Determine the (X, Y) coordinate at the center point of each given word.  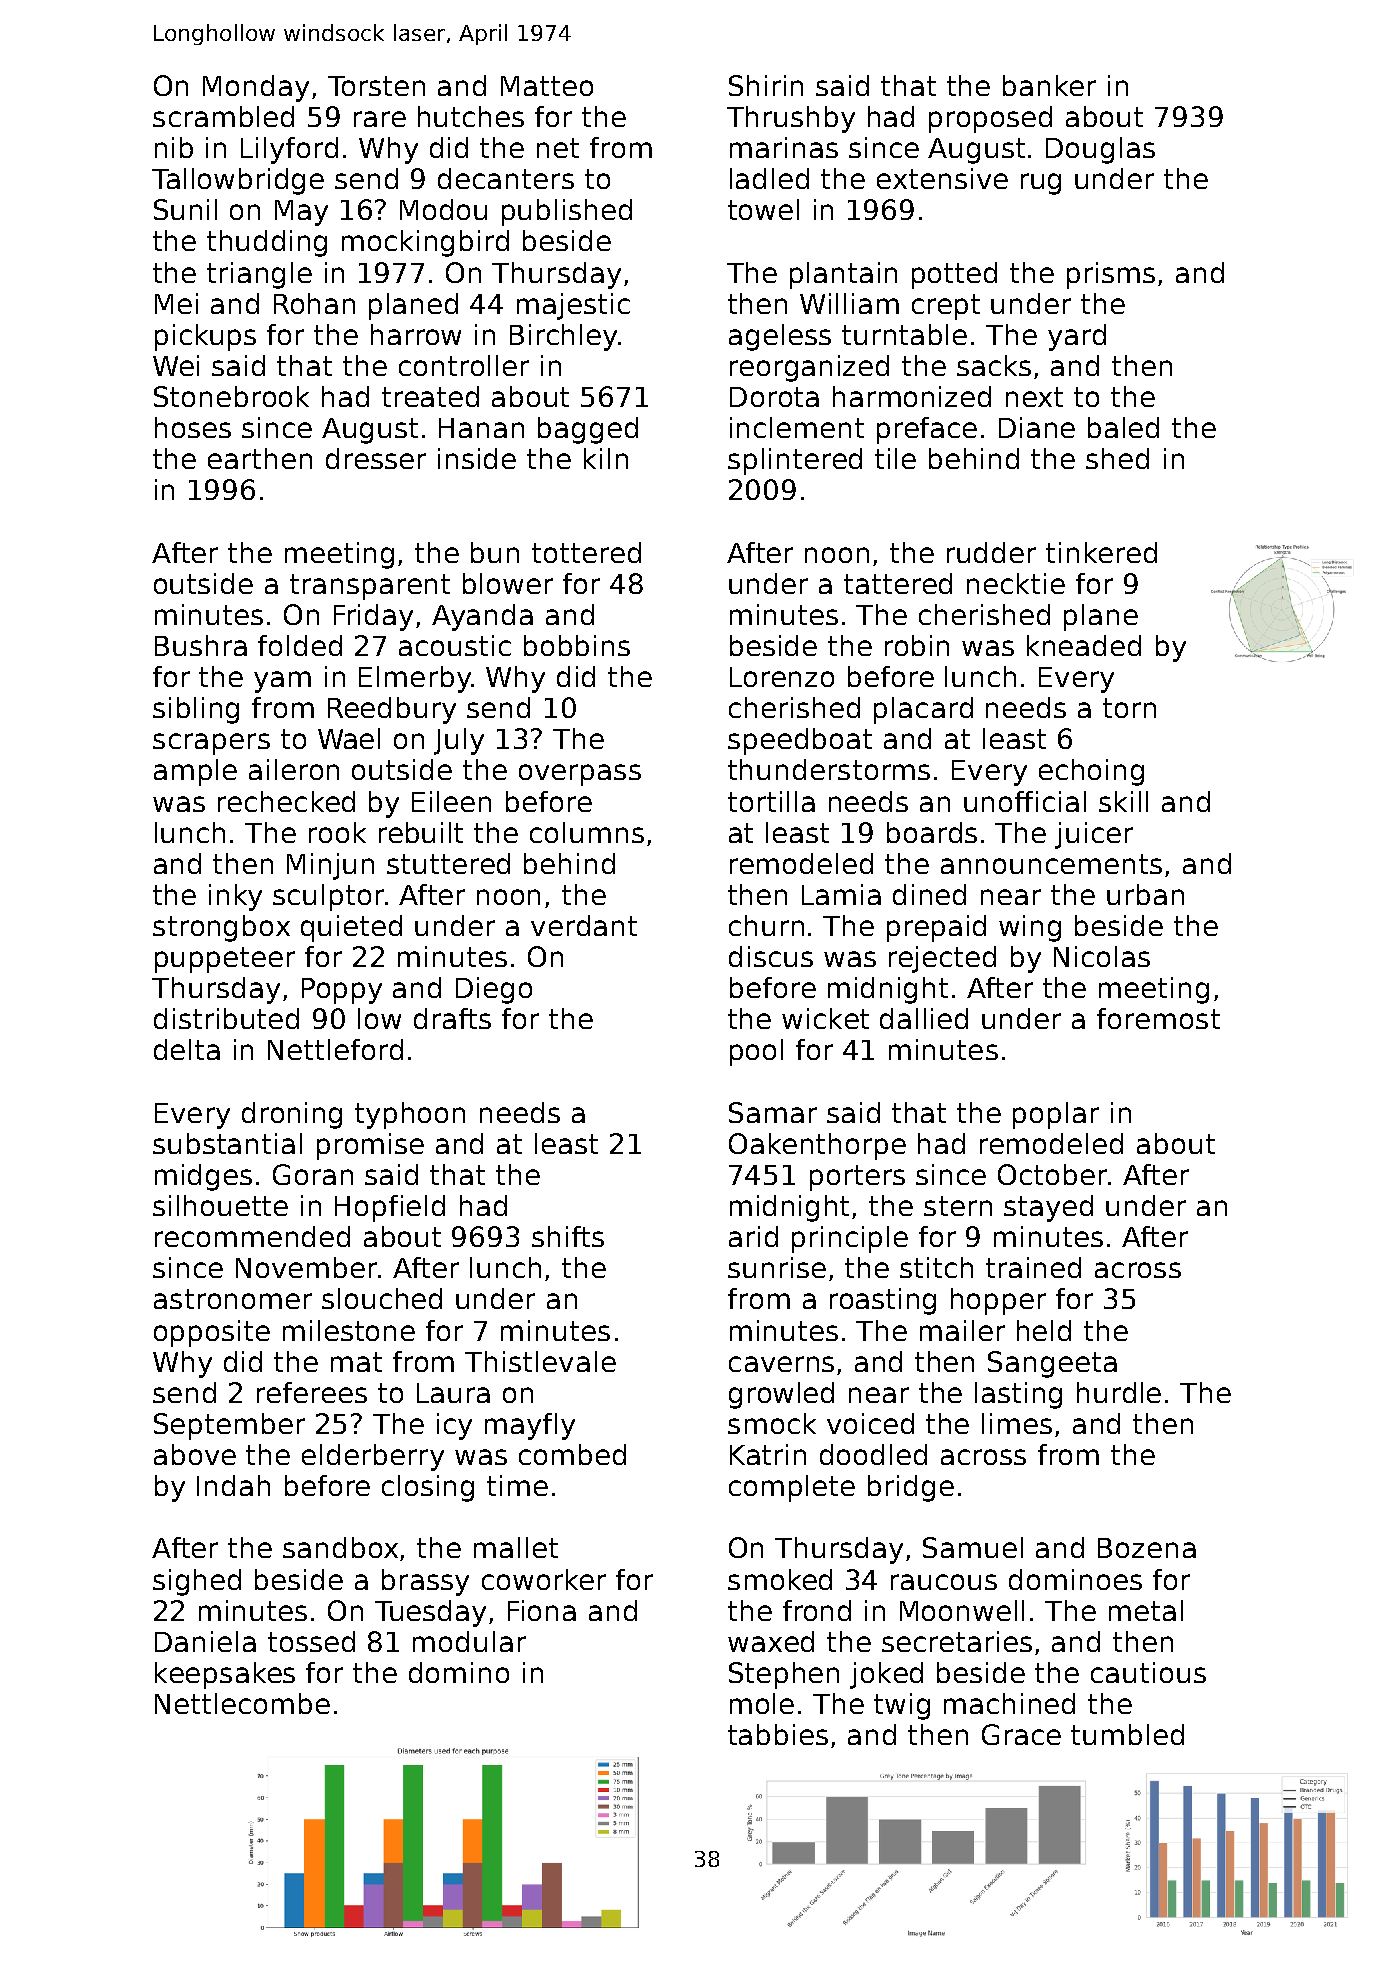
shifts (568, 1236)
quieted (351, 928)
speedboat (800, 741)
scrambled (223, 116)
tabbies (778, 1734)
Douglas (1100, 150)
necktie (1016, 583)
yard (1077, 337)
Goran (313, 1174)
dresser (376, 458)
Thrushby (791, 119)
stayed (1048, 1208)
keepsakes (225, 1675)
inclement (797, 427)
